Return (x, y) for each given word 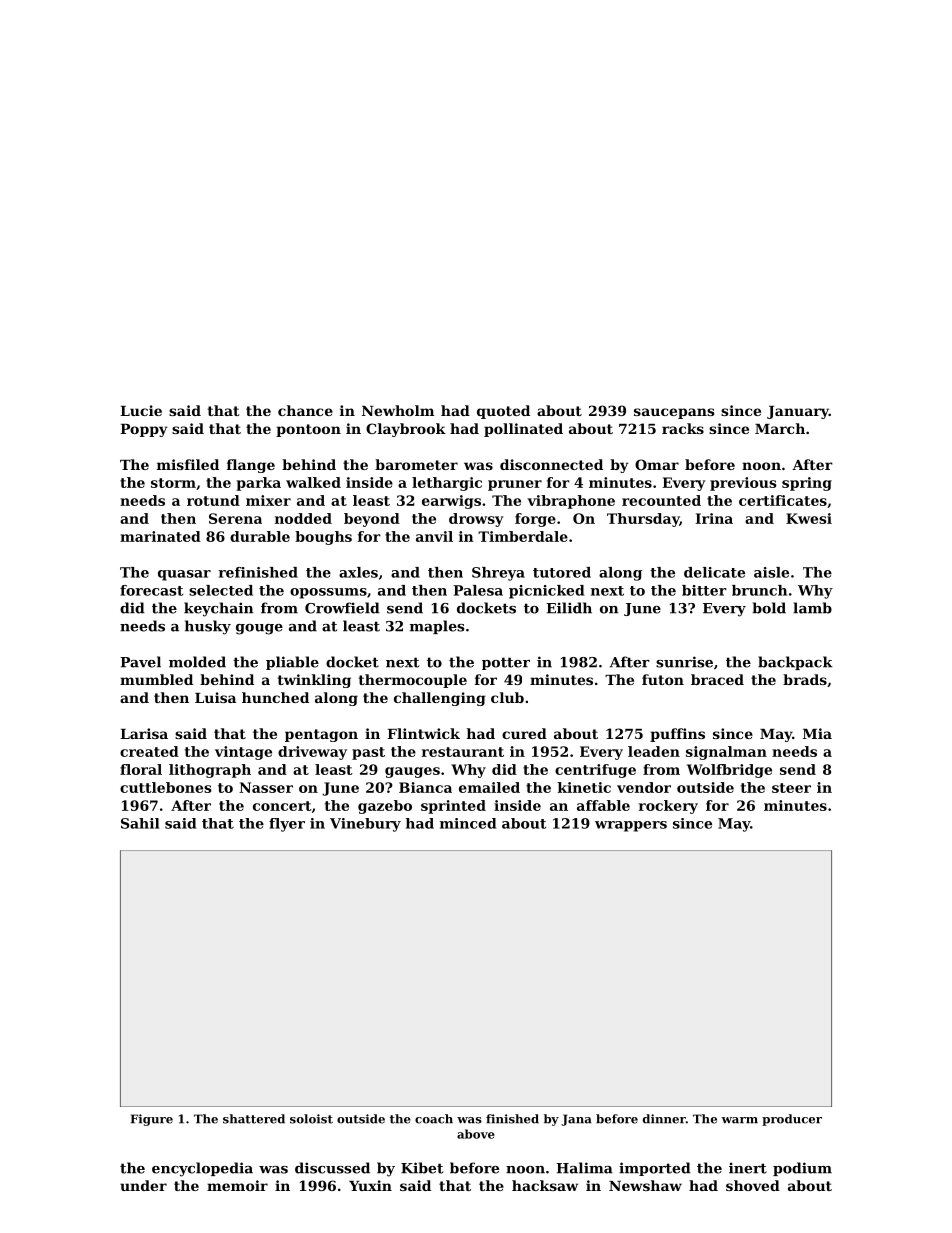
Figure (152, 1120)
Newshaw (645, 1185)
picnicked (546, 592)
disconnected (551, 464)
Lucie (141, 410)
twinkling (314, 681)
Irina (714, 518)
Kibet (422, 1168)
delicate (714, 572)
